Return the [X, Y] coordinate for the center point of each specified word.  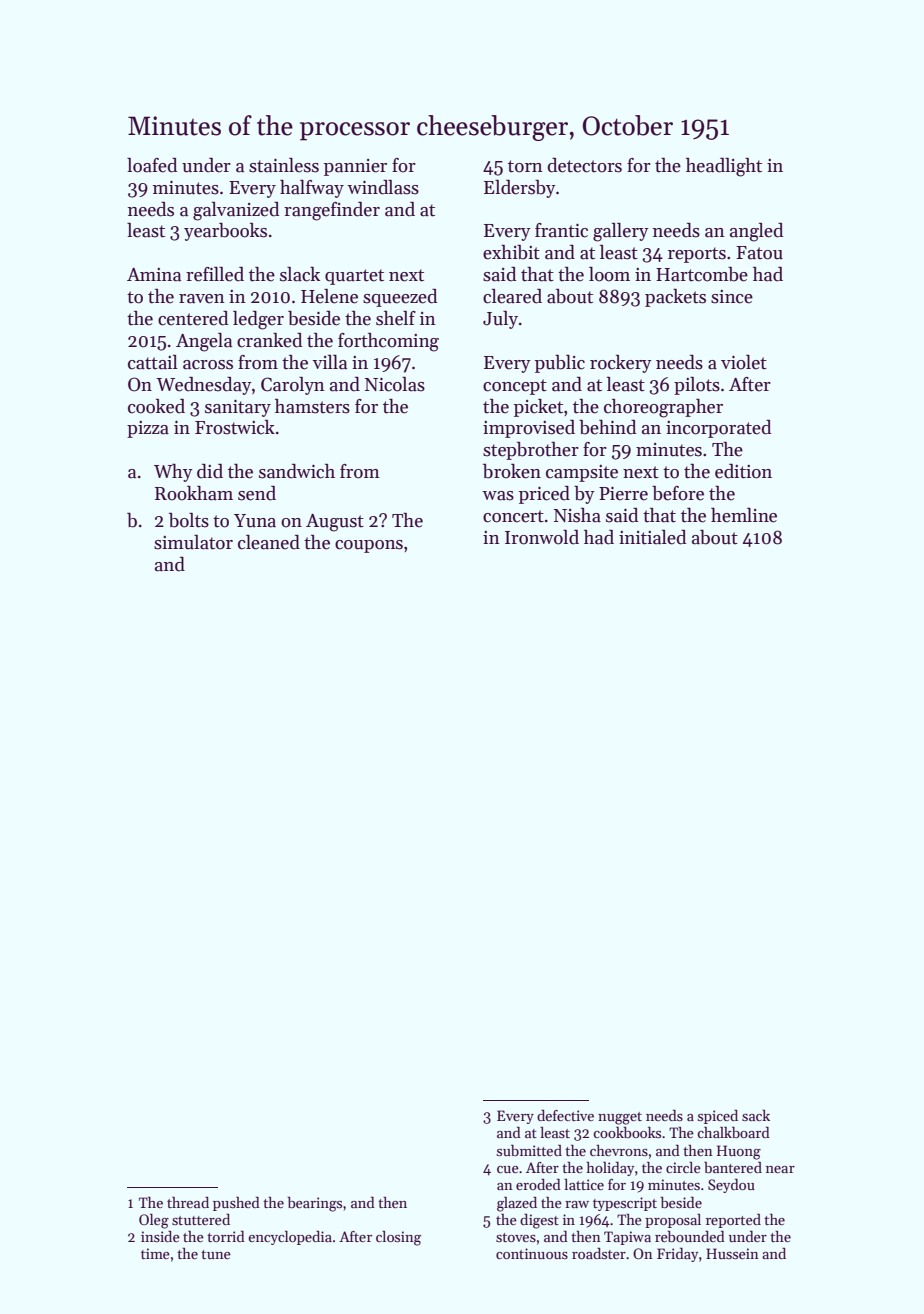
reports [697, 255]
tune [216, 1254]
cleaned [269, 542]
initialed [652, 537]
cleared [512, 296]
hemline [744, 515]
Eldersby [520, 189]
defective [565, 1115]
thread [188, 1202]
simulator [193, 542]
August [335, 523]
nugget [620, 1118]
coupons [369, 546]
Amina [154, 275]
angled [756, 232]
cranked [269, 340]
